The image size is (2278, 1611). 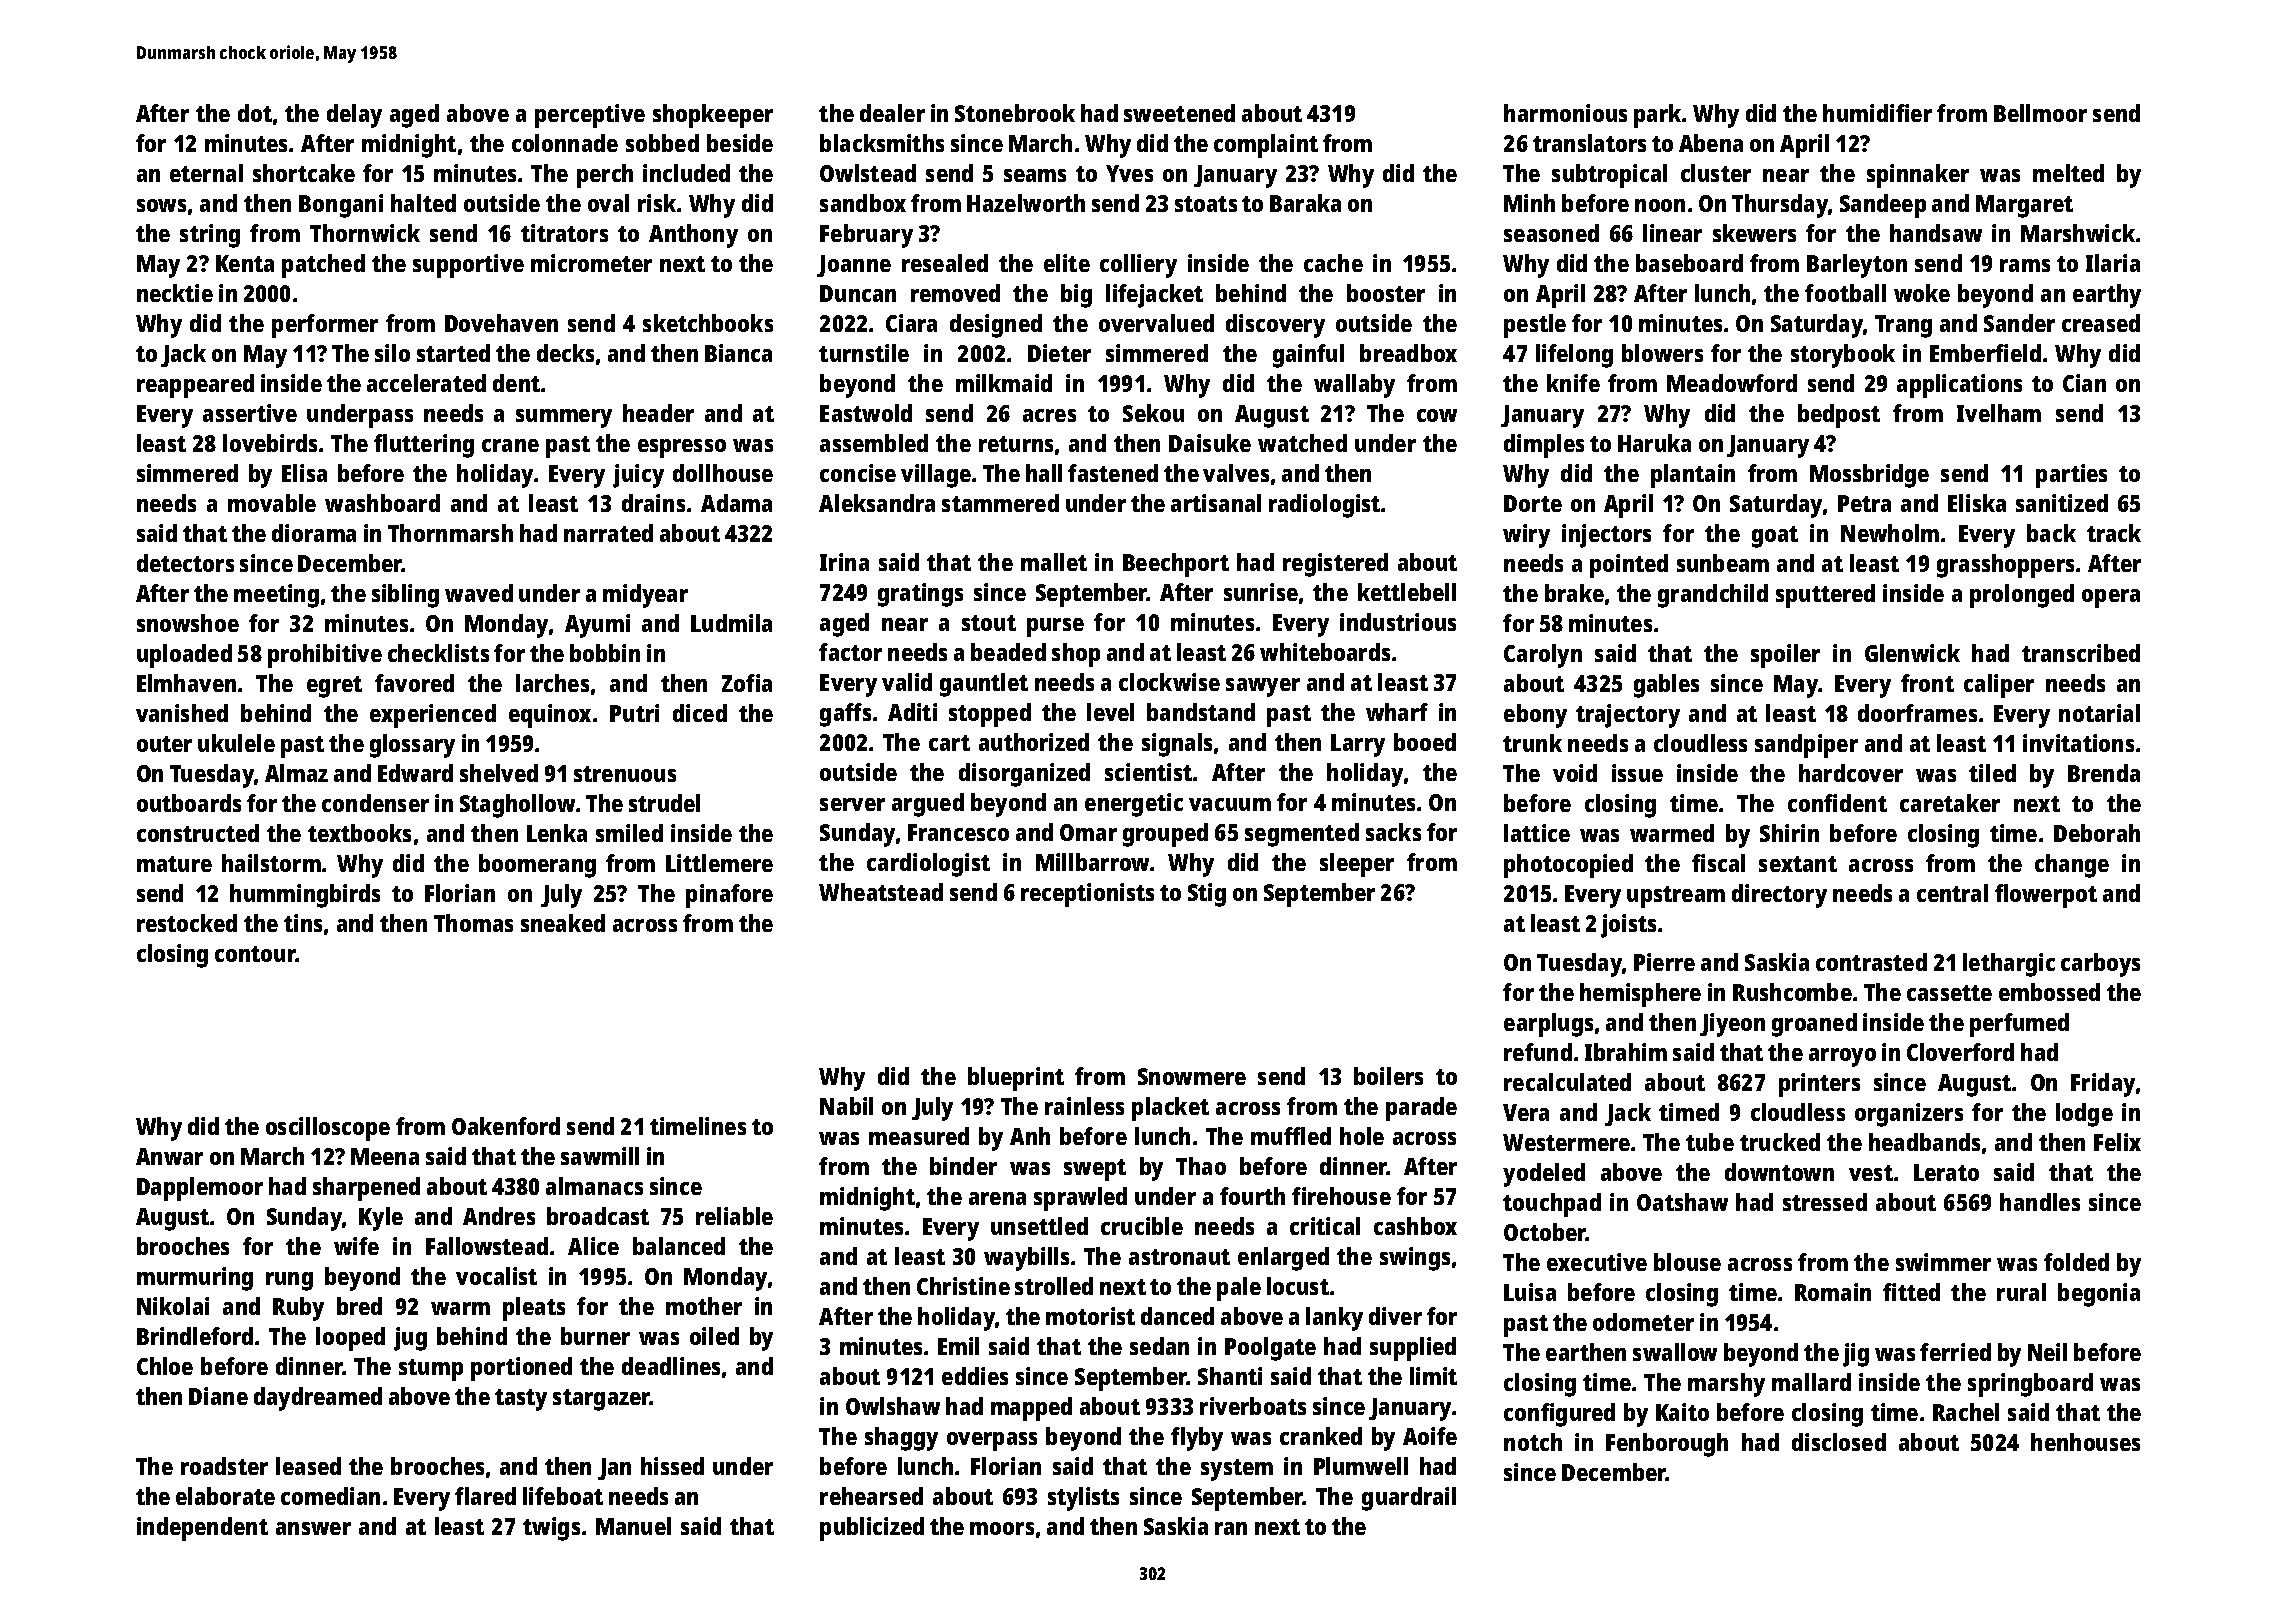 What do you see at coordinates (1159, 1346) in the page?
I see `sedan` at bounding box center [1159, 1346].
